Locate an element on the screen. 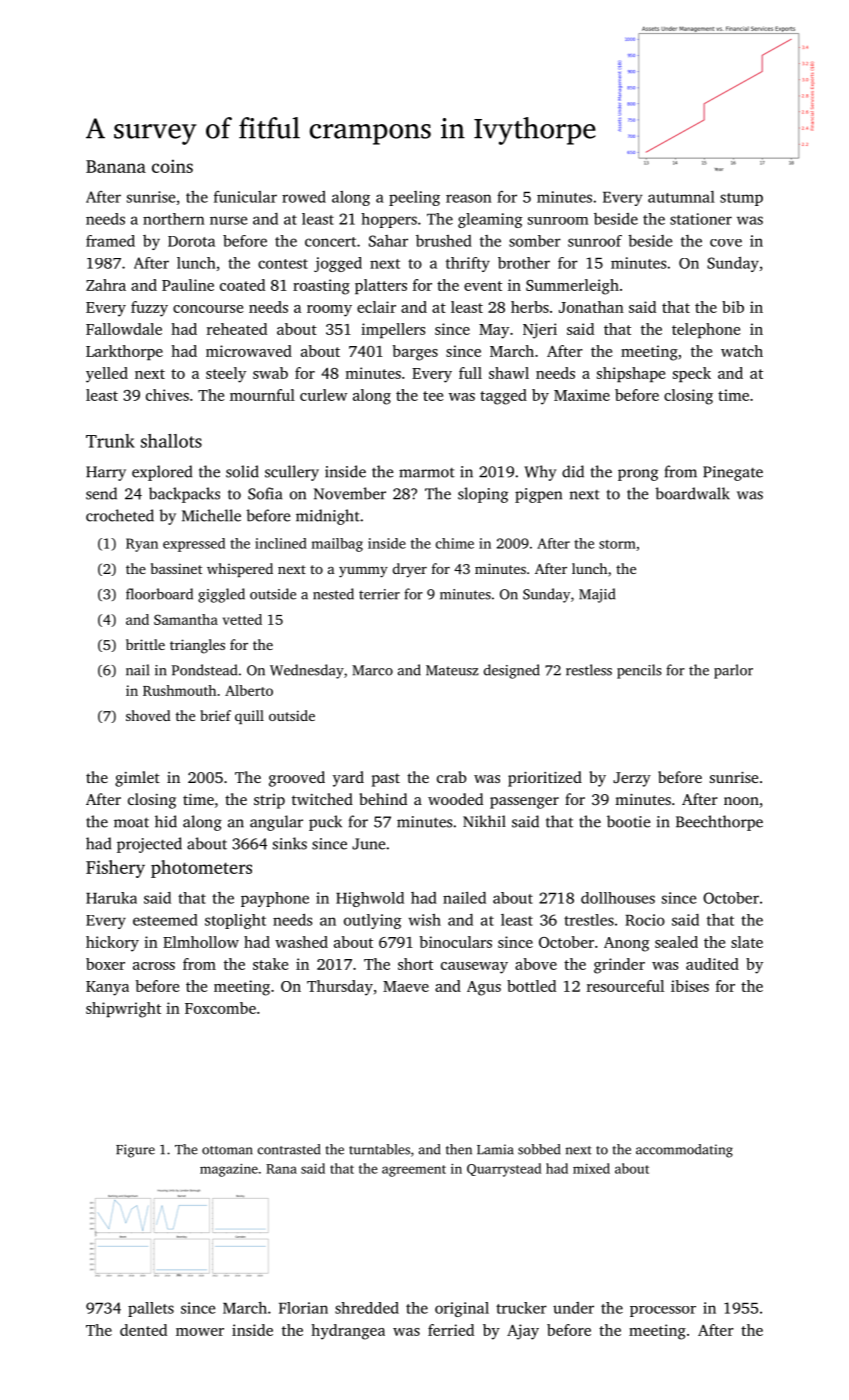 Image resolution: width=849 pixels, height=1400 pixels. nurse is located at coordinates (228, 220).
